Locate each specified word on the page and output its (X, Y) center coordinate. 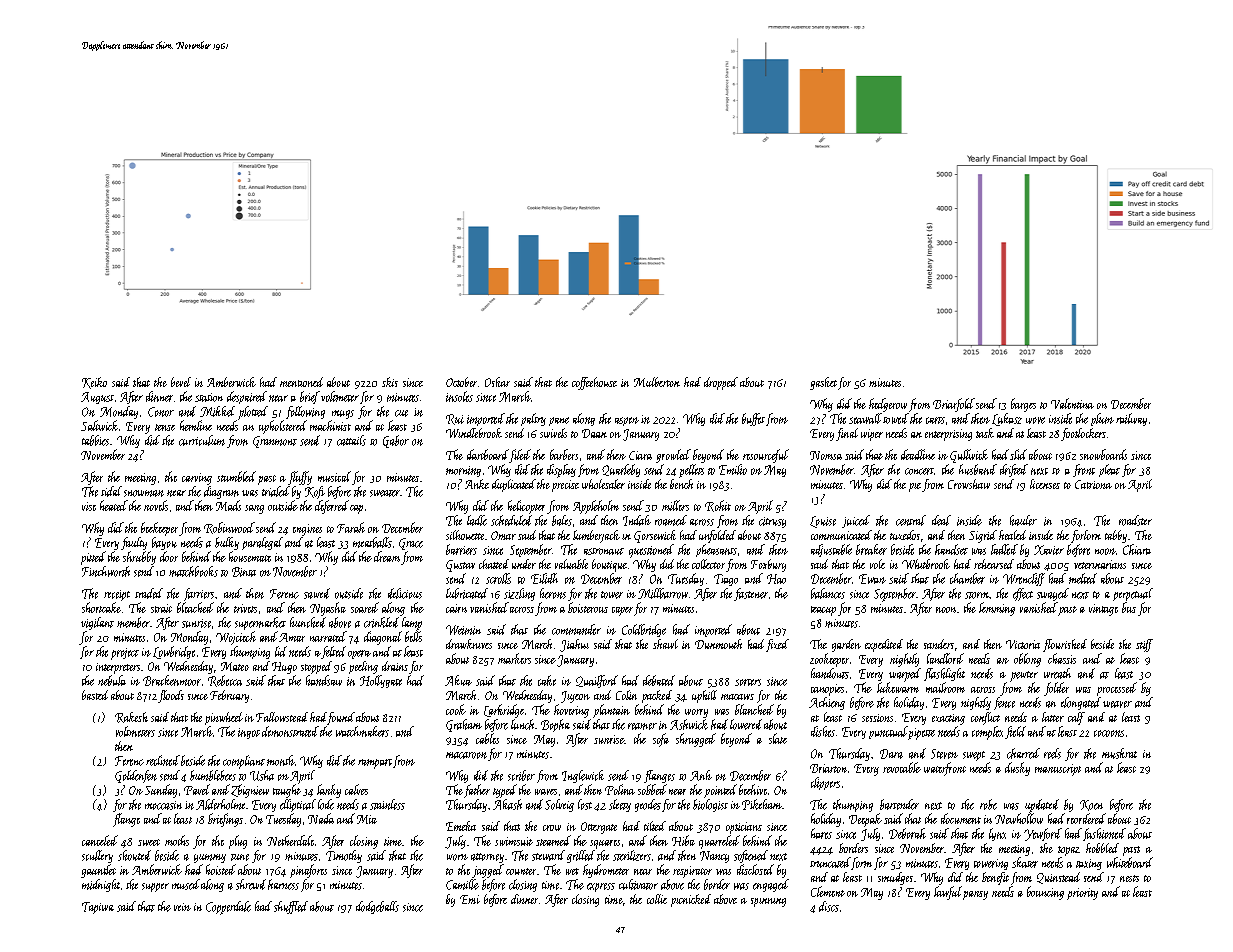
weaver (1117, 704)
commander (576, 629)
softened (751, 856)
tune (240, 857)
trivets (245, 608)
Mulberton (657, 382)
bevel (181, 382)
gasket (823, 383)
